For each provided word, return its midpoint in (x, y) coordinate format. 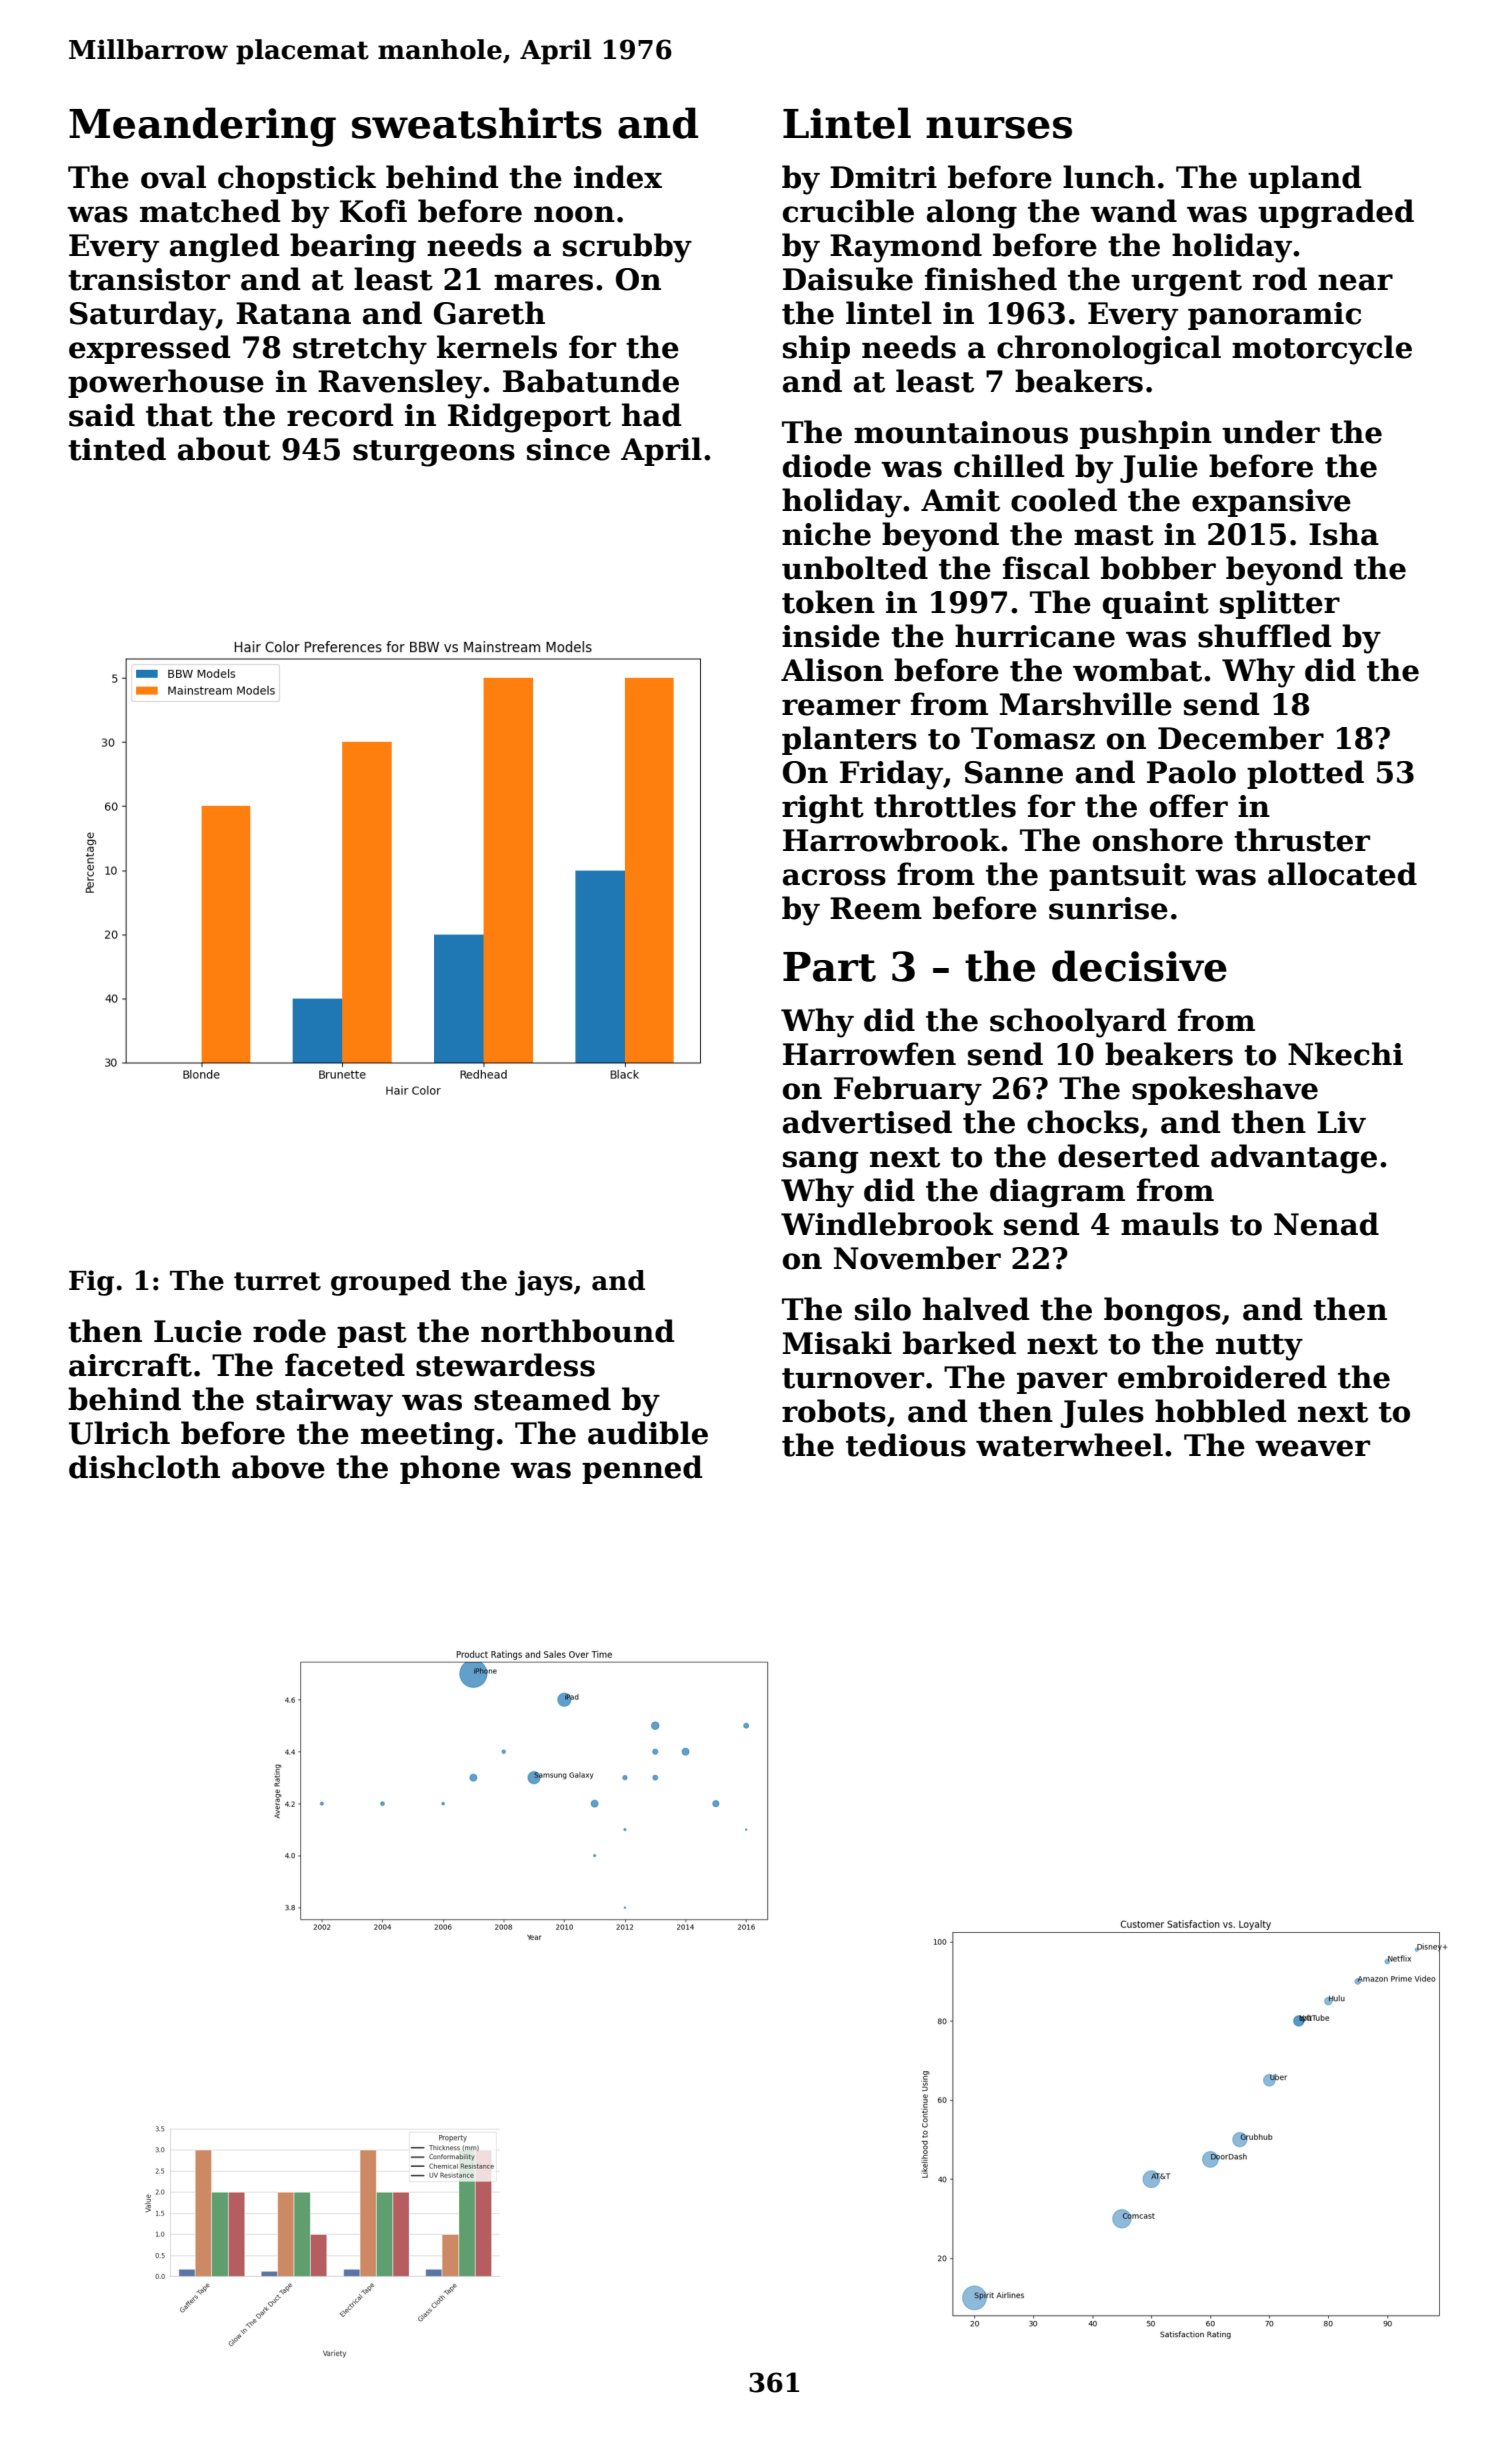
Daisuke (848, 279)
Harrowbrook (891, 840)
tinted (117, 449)
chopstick (297, 179)
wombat (1137, 670)
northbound (578, 1331)
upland (1305, 179)
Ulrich (119, 1433)
